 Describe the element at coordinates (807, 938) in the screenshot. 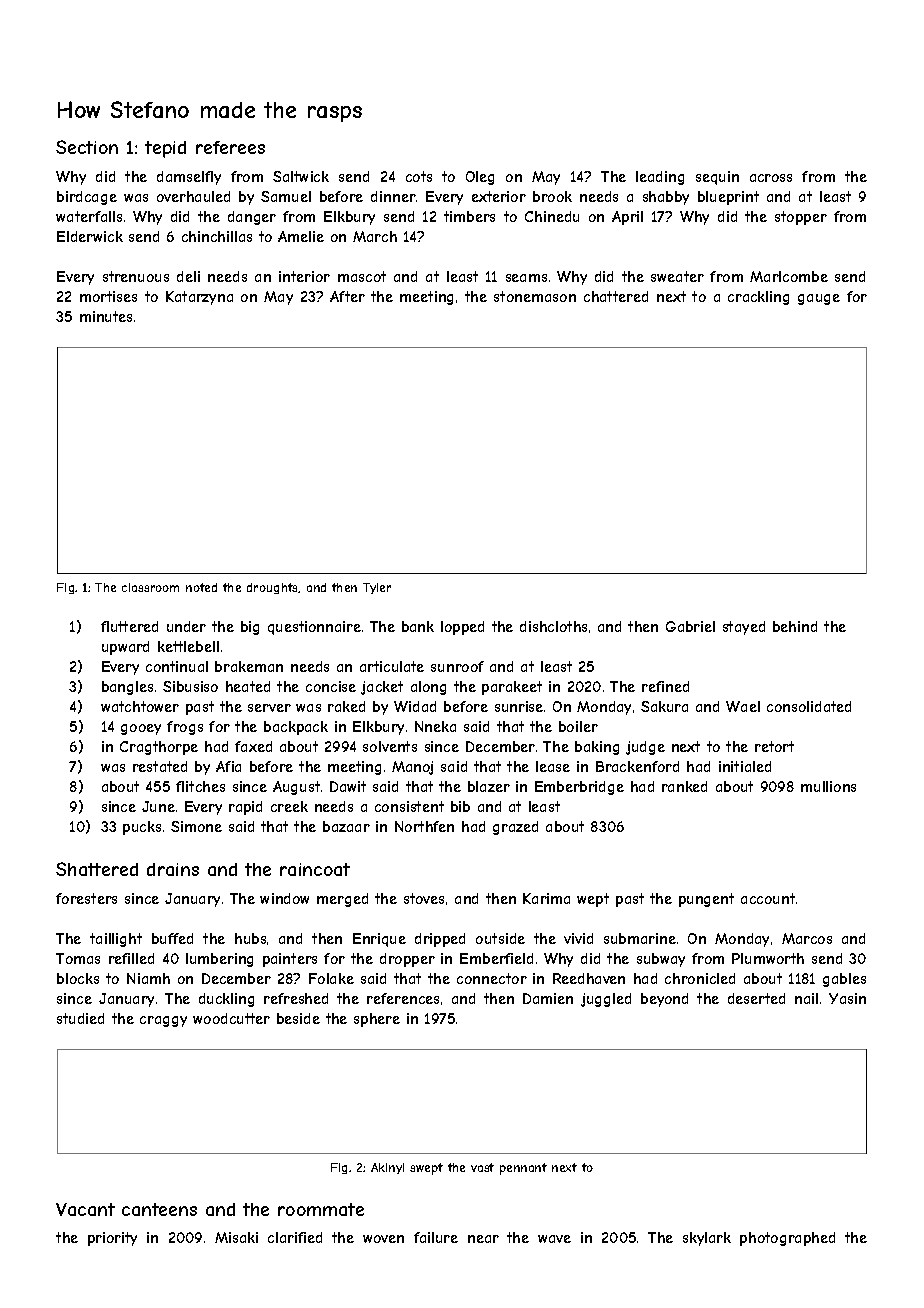

I see `Marcos` at that location.
